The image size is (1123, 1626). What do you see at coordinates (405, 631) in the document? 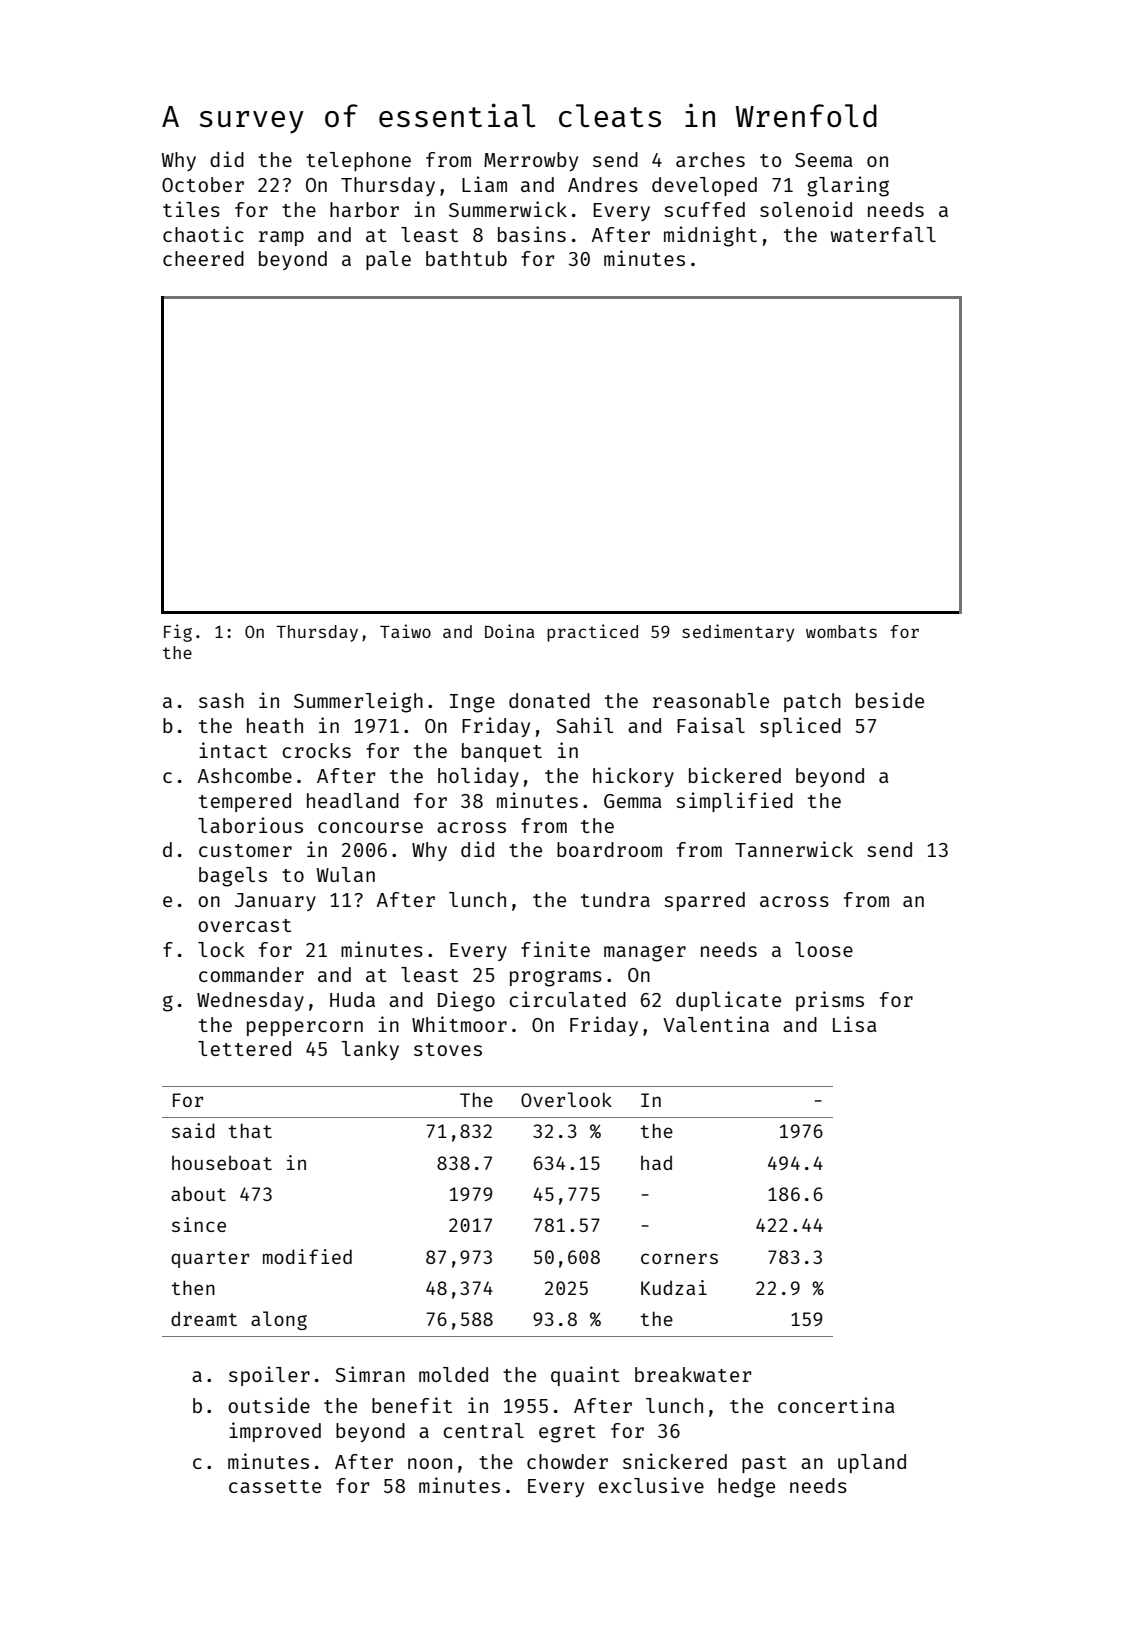
I see `Taiwo` at bounding box center [405, 631].
